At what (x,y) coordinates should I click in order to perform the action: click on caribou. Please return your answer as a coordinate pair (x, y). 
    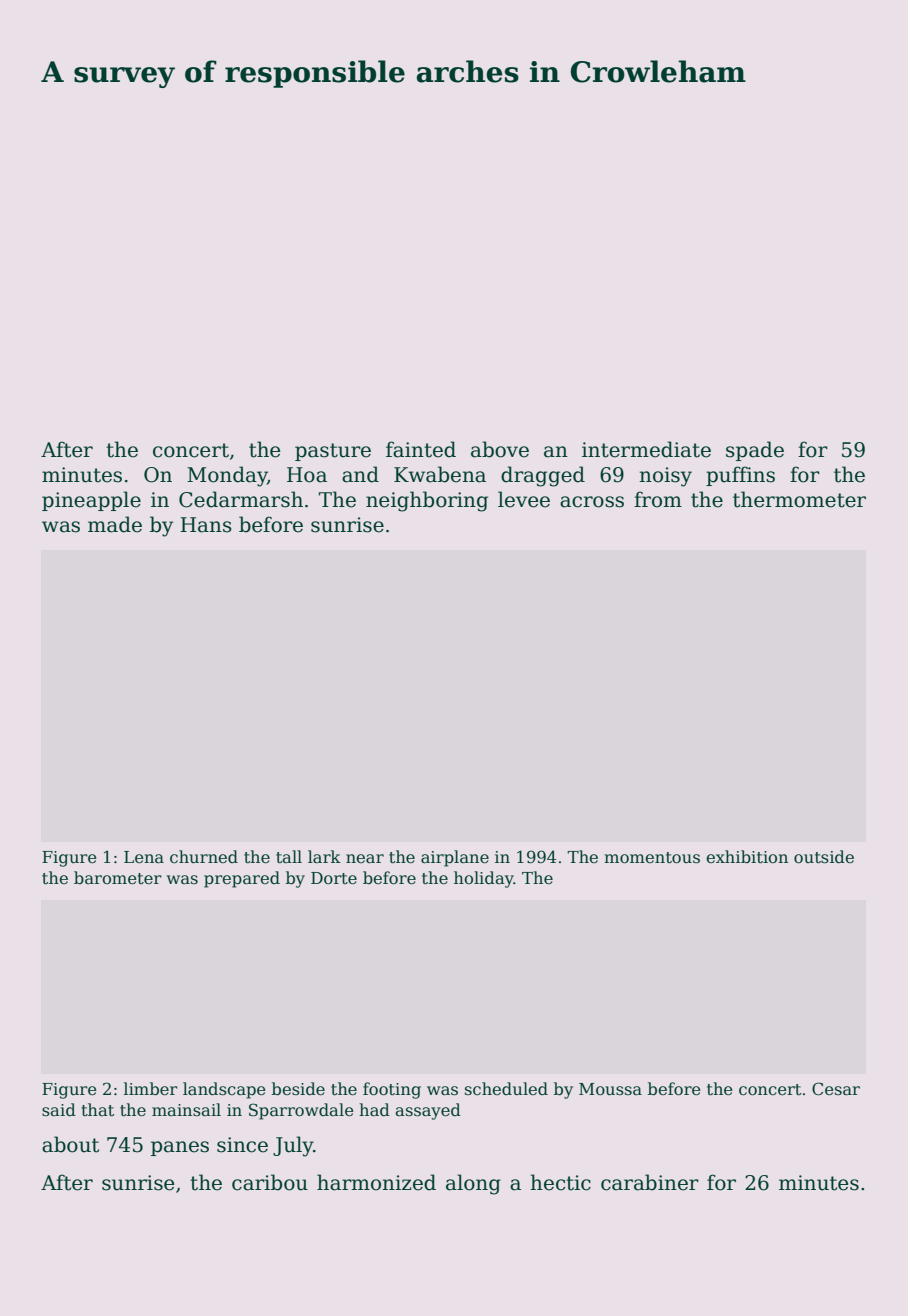
    Looking at the image, I should click on (270, 1182).
